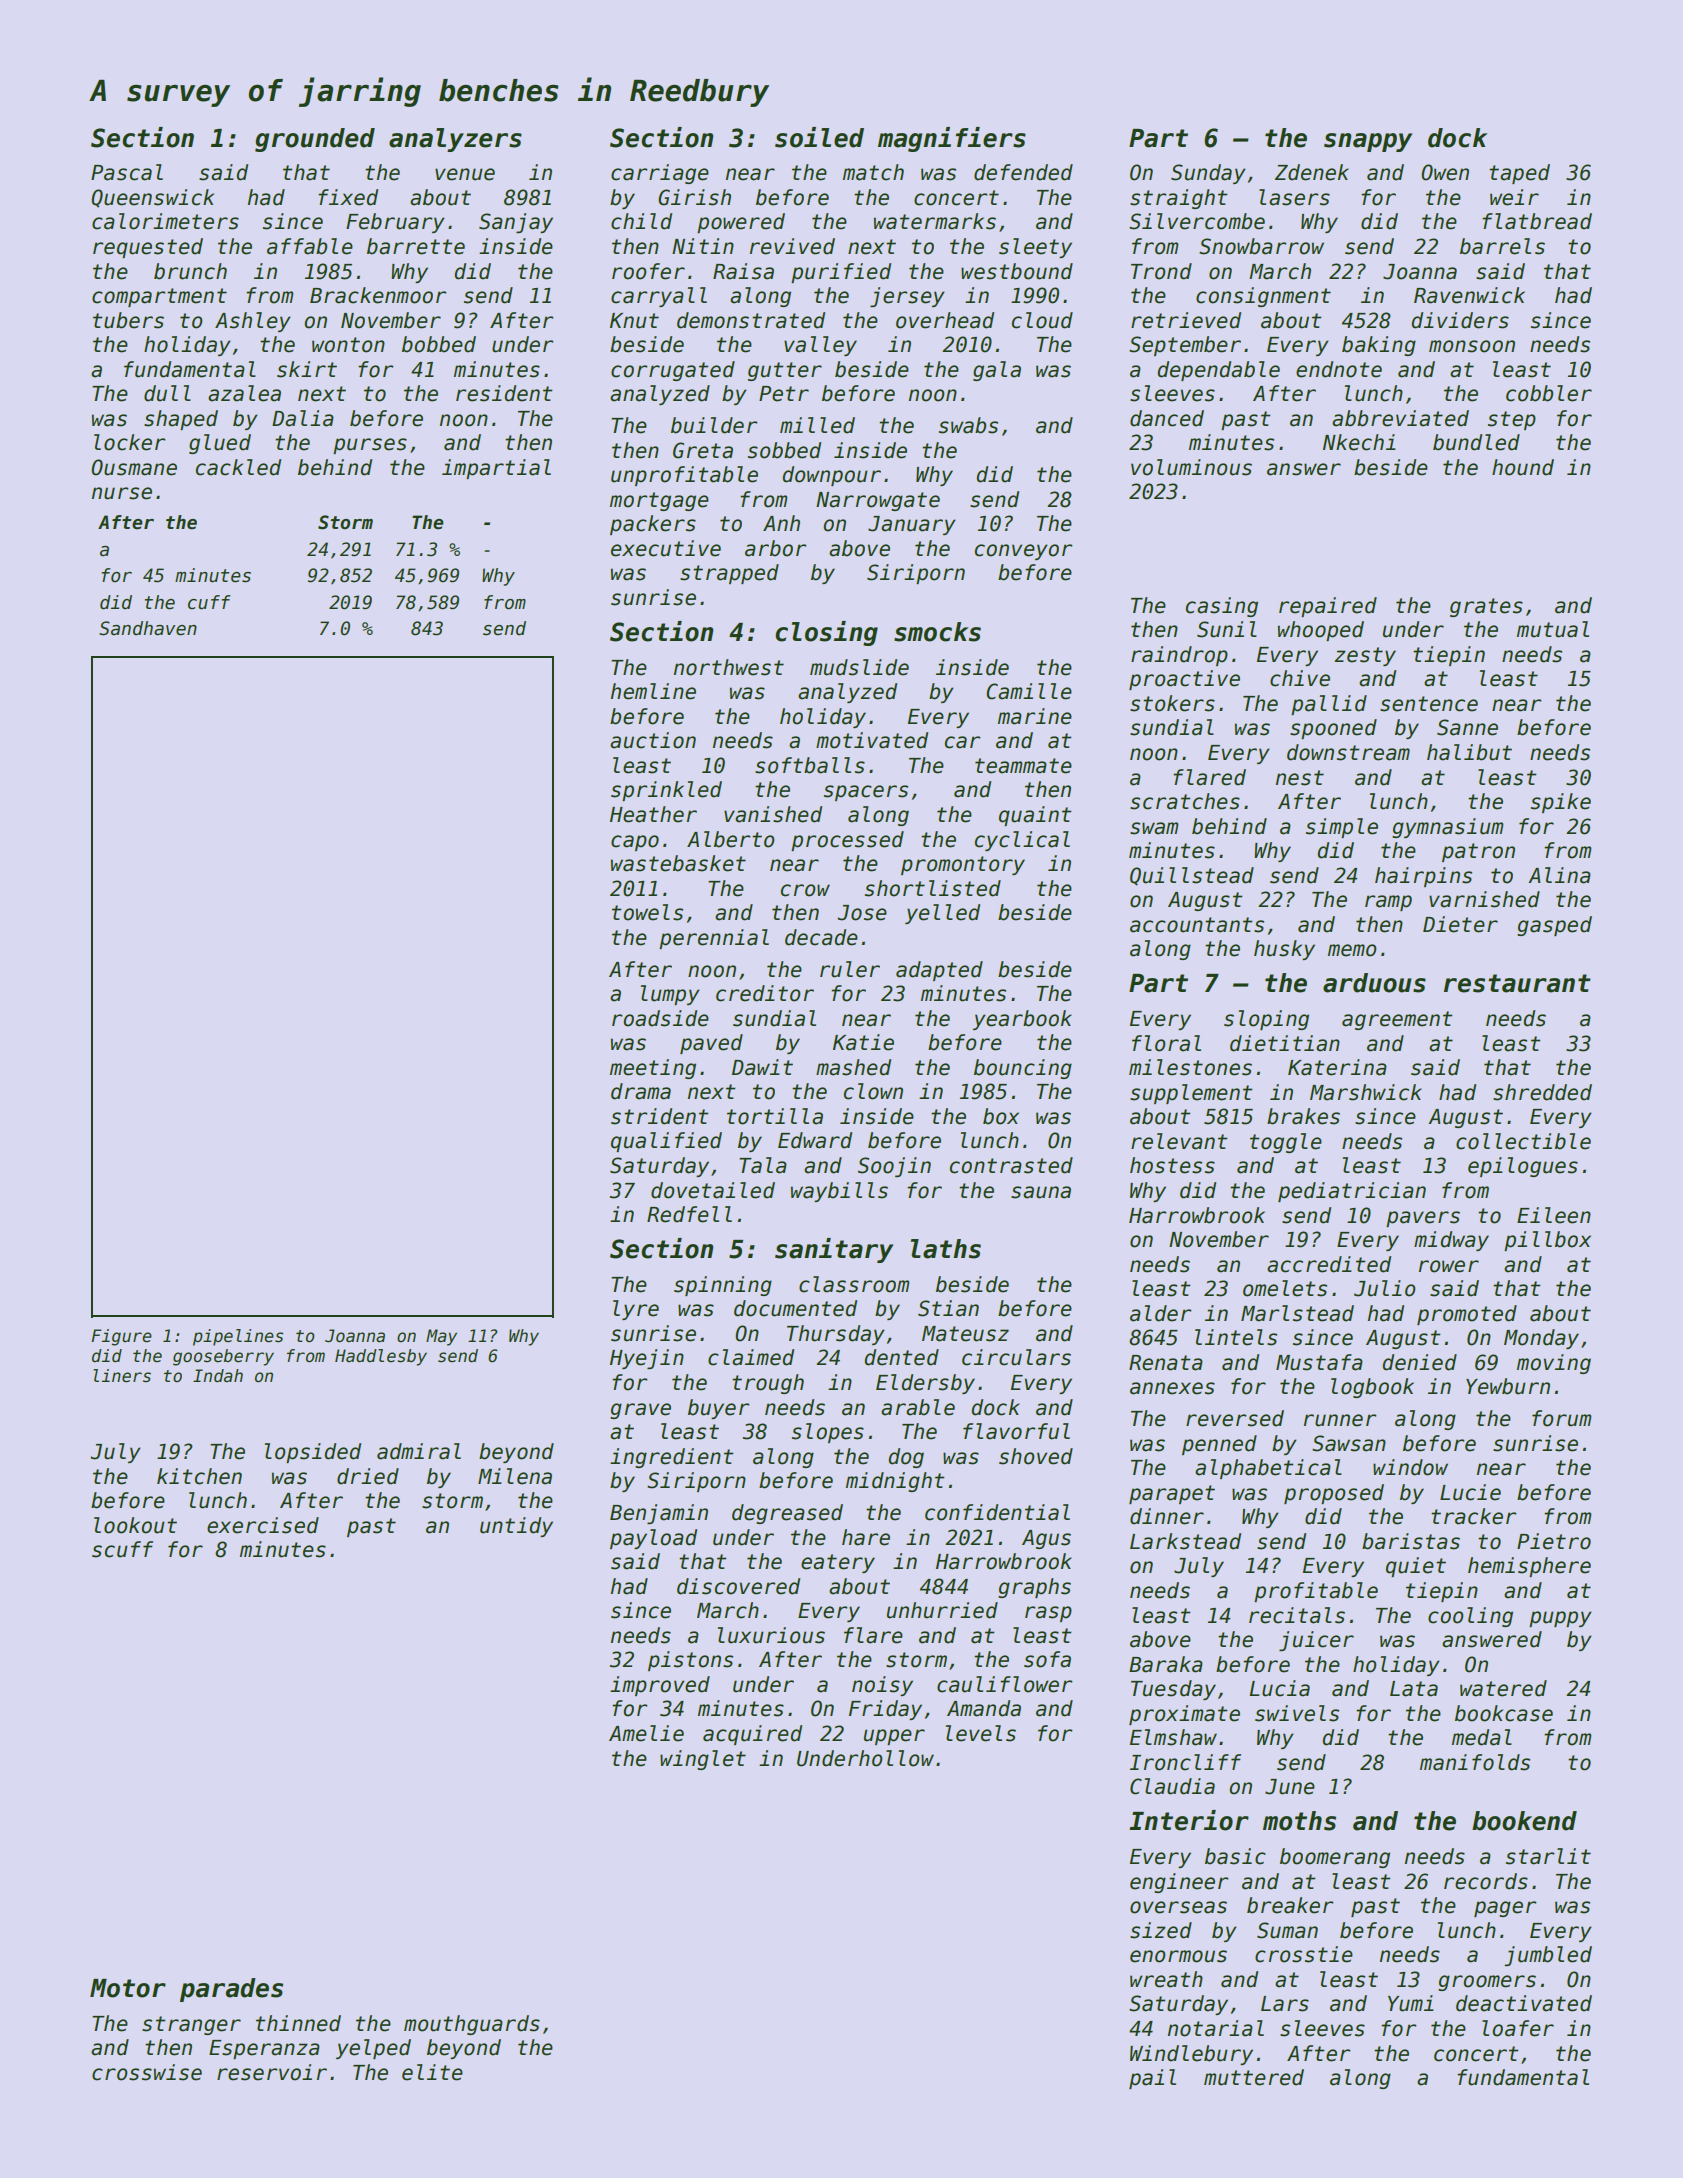 The height and width of the page is (2178, 1683). I want to click on cackled, so click(238, 467).
